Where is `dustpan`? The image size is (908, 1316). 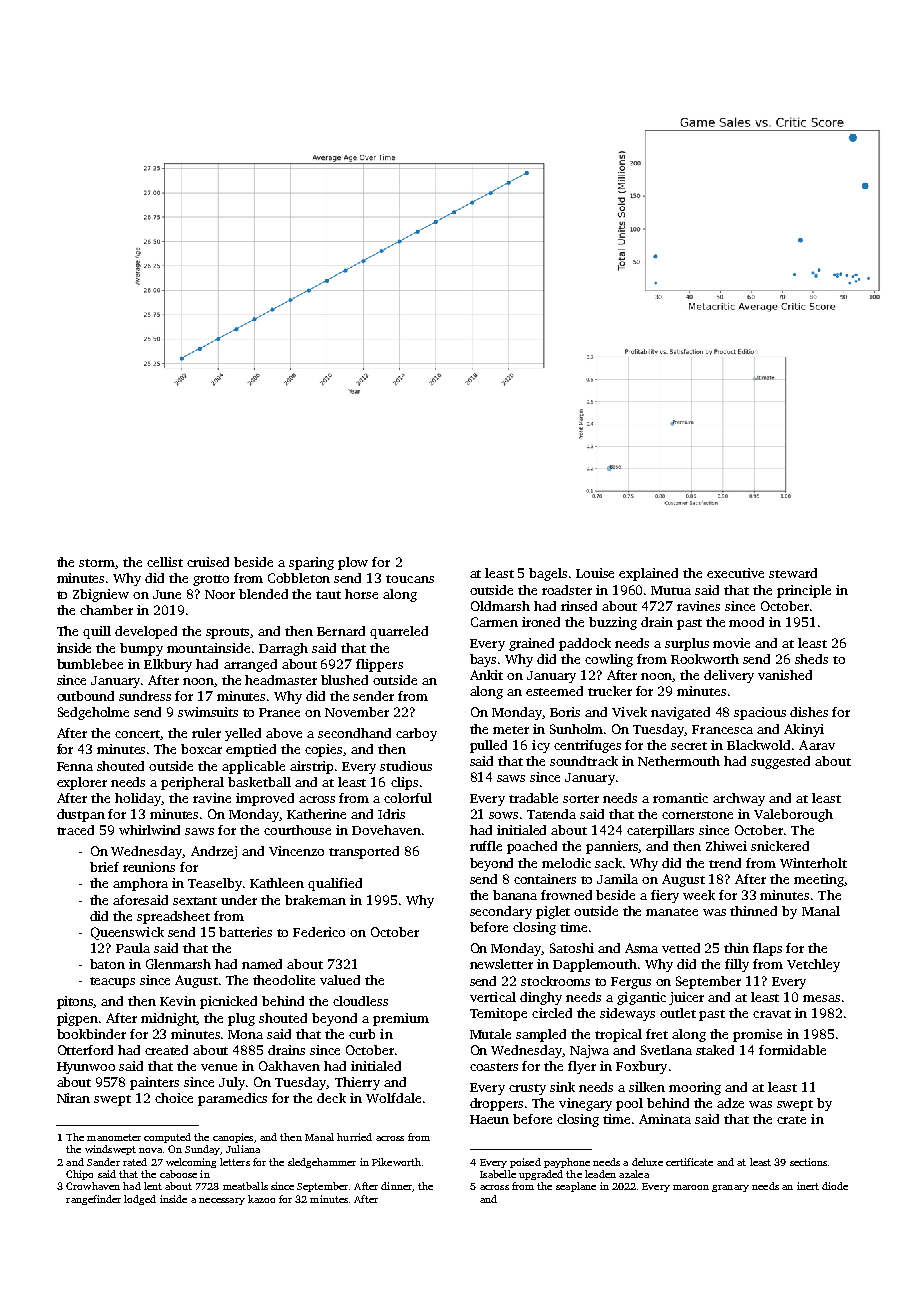 dustpan is located at coordinates (81, 815).
